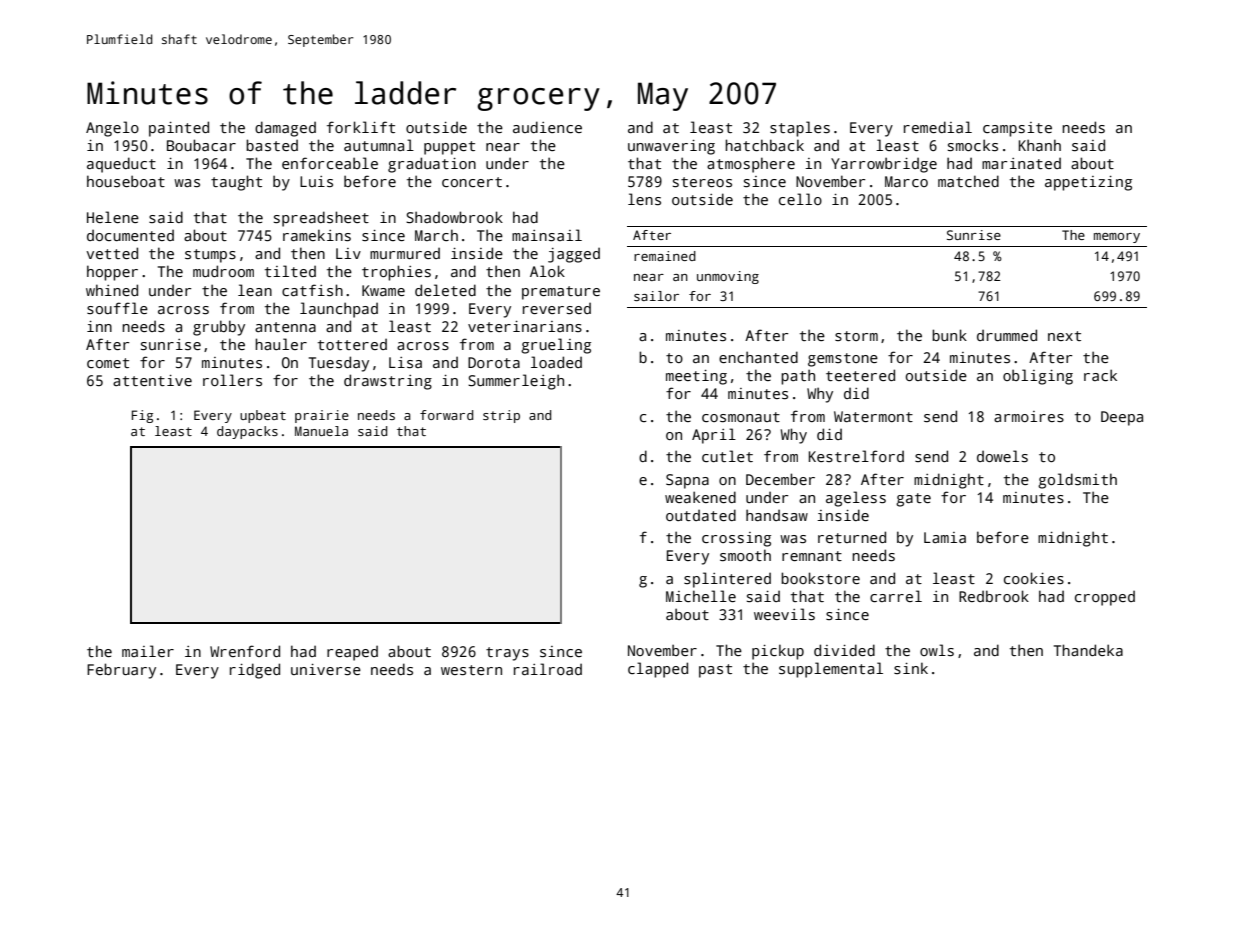 This page has height=952, width=1233. What do you see at coordinates (727, 456) in the page?
I see `cutlet` at bounding box center [727, 456].
